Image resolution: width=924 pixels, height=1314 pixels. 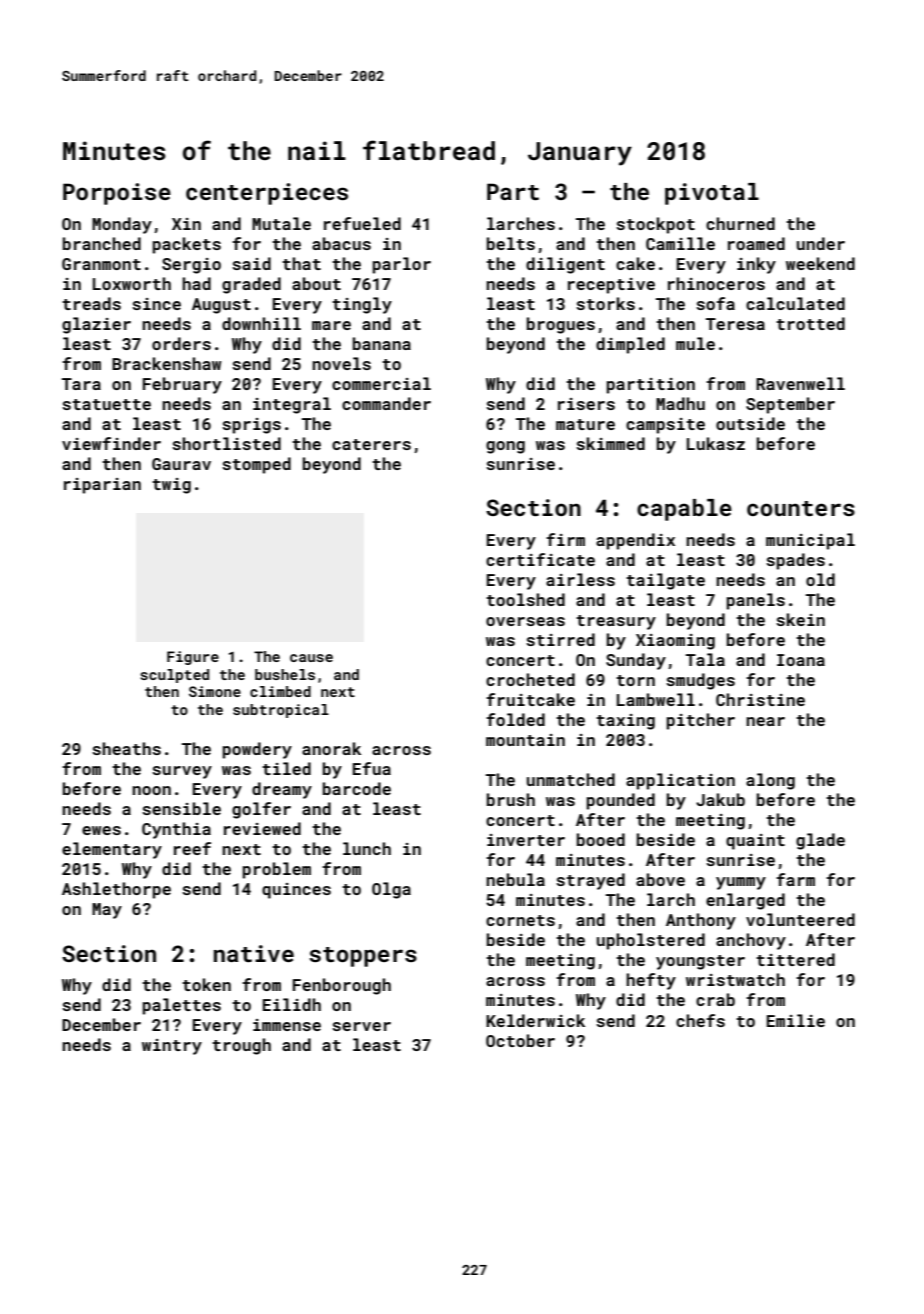 What do you see at coordinates (257, 750) in the screenshot?
I see `powdery` at bounding box center [257, 750].
